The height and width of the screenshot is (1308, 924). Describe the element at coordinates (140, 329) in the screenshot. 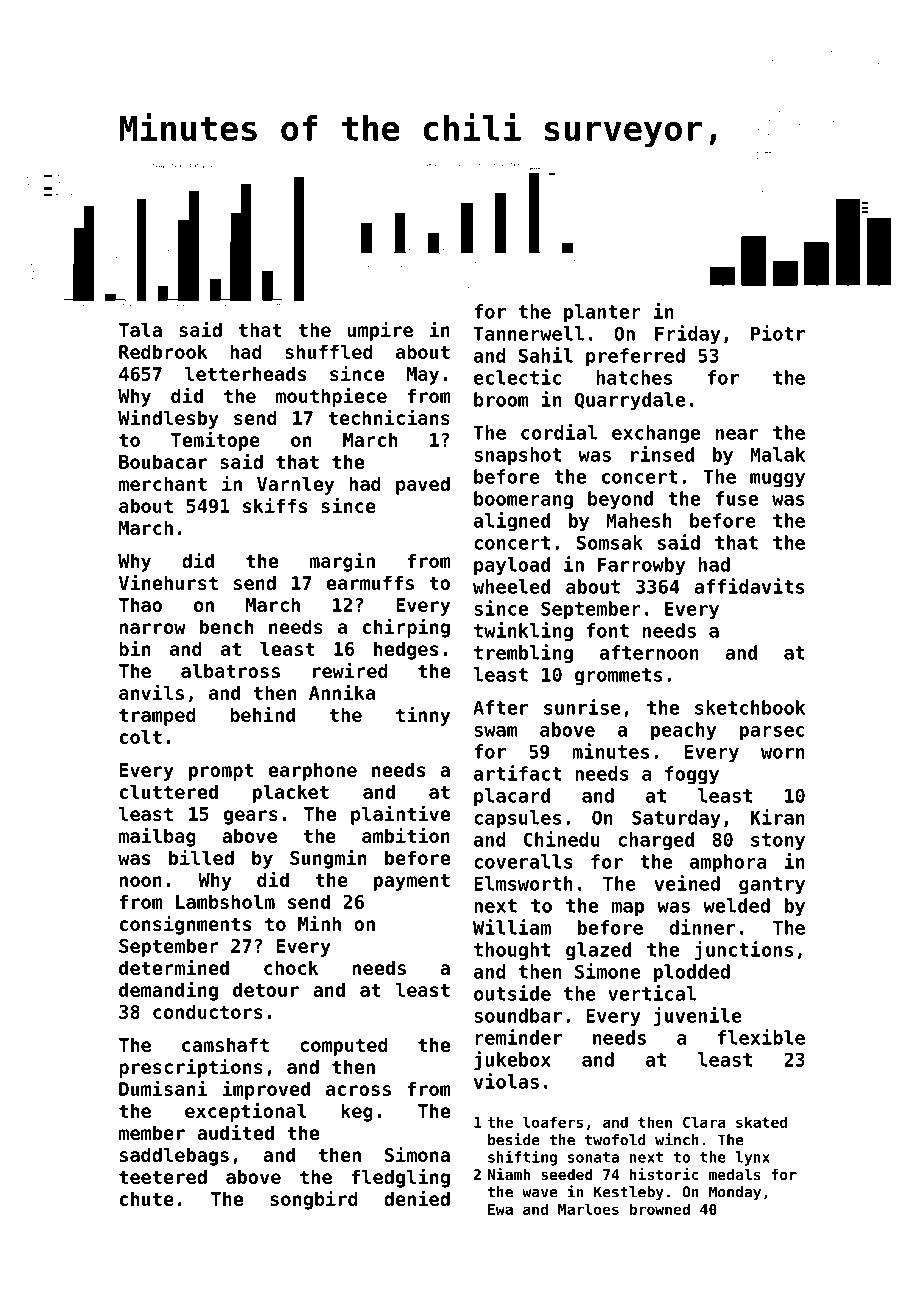

I see `Tala` at that location.
